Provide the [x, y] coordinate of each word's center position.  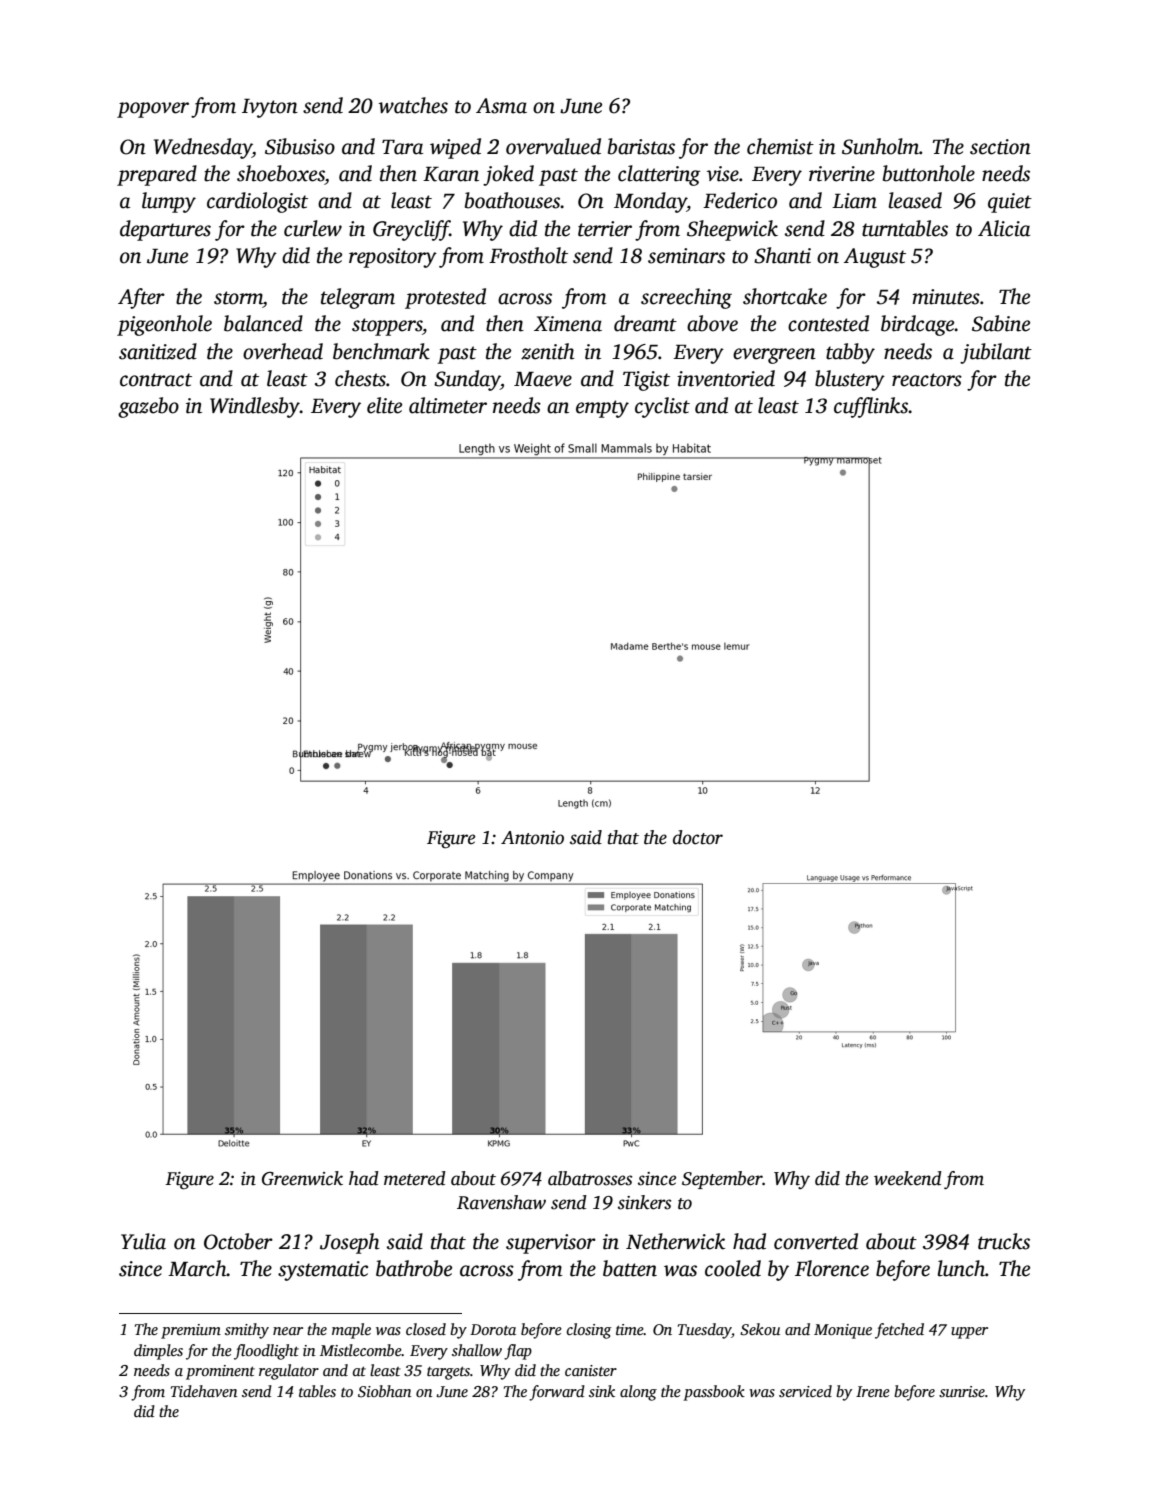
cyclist [662, 407]
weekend [908, 1178]
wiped [455, 148]
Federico [740, 200]
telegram [358, 298]
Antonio [532, 838]
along [638, 1393]
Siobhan [384, 1391]
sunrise [962, 1392]
